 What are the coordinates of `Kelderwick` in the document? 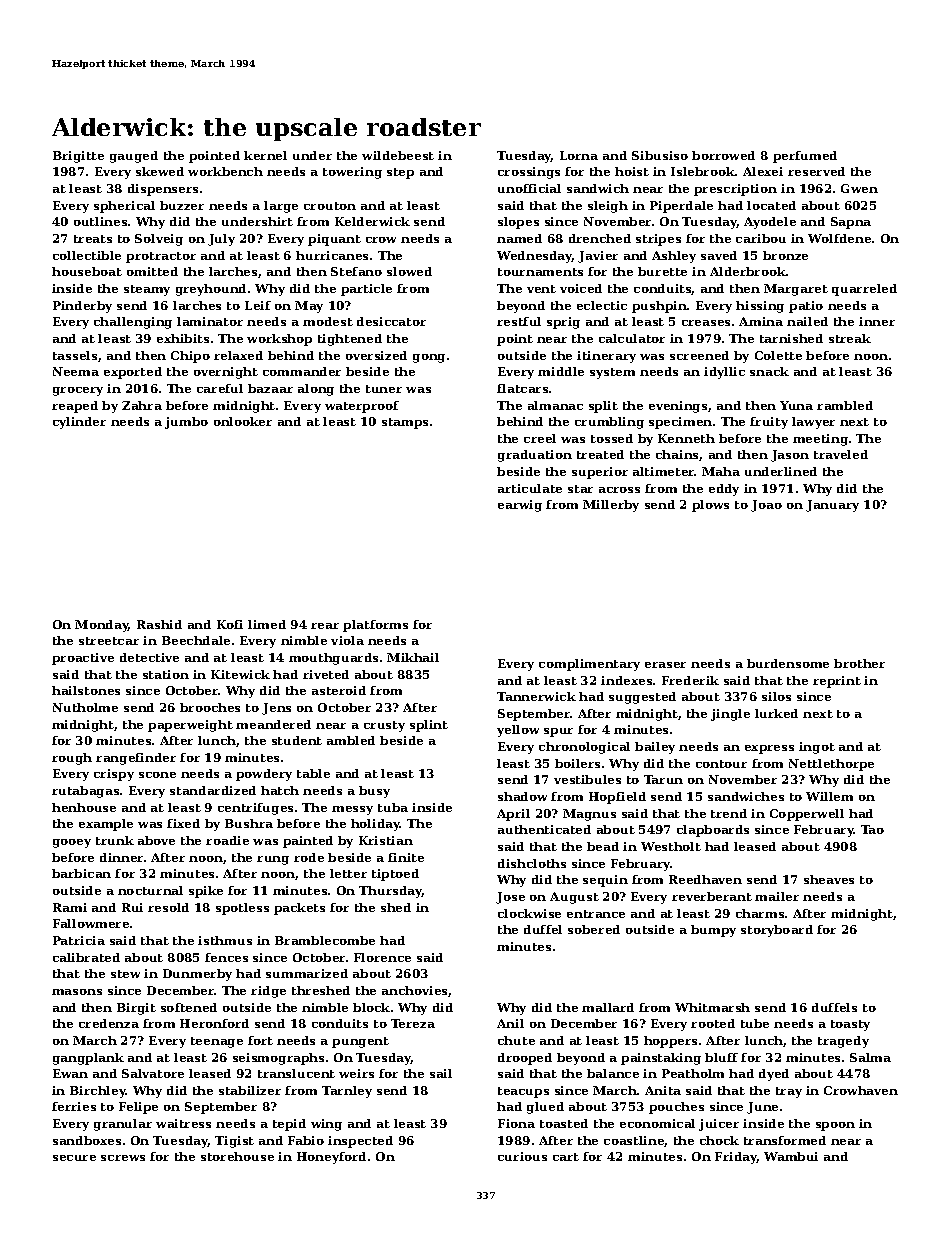 It's located at (372, 221).
